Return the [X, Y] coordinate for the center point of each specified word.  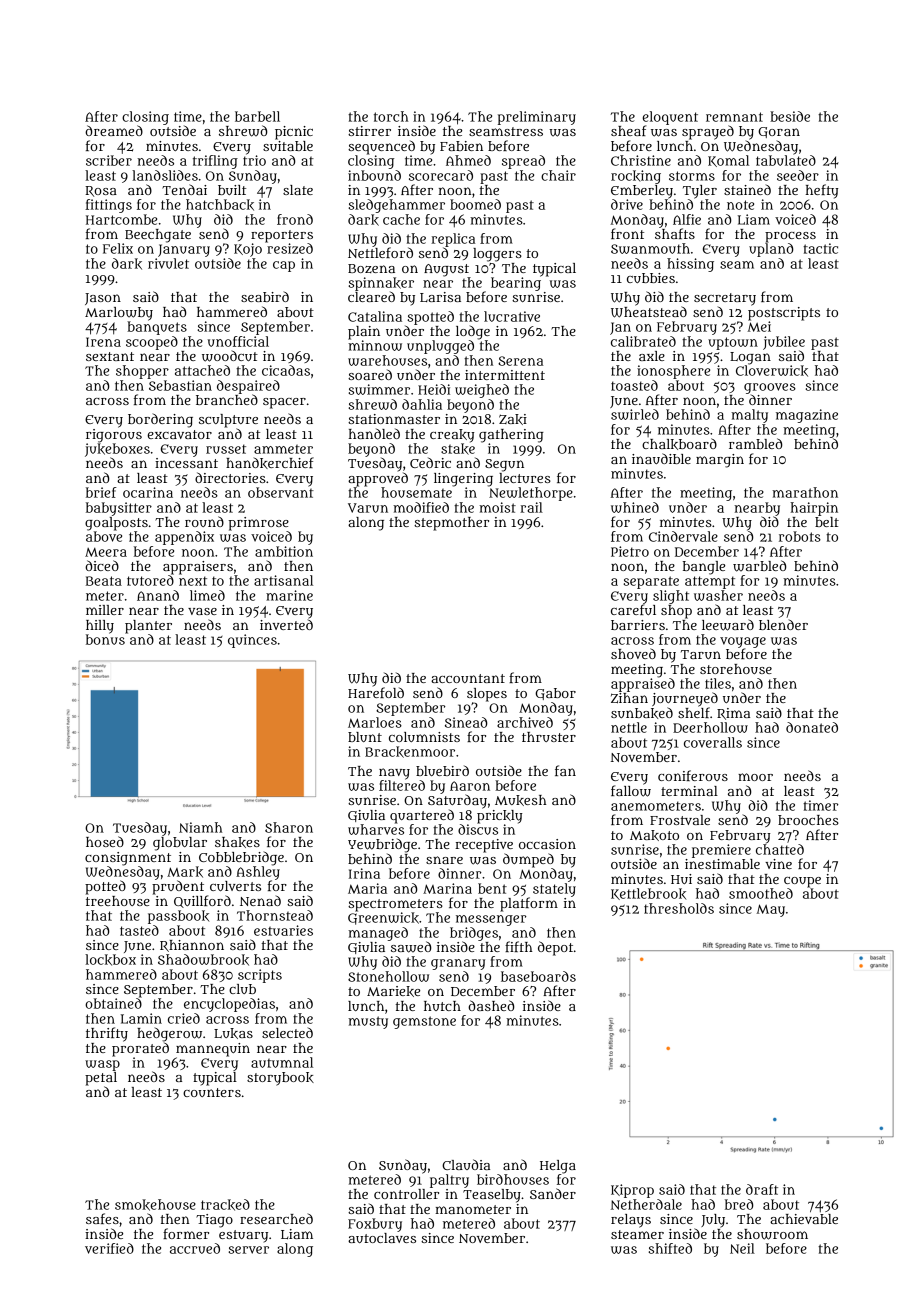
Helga [558, 1166]
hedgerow [169, 1034]
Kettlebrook [648, 894]
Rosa [101, 191]
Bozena [371, 268]
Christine [641, 160]
